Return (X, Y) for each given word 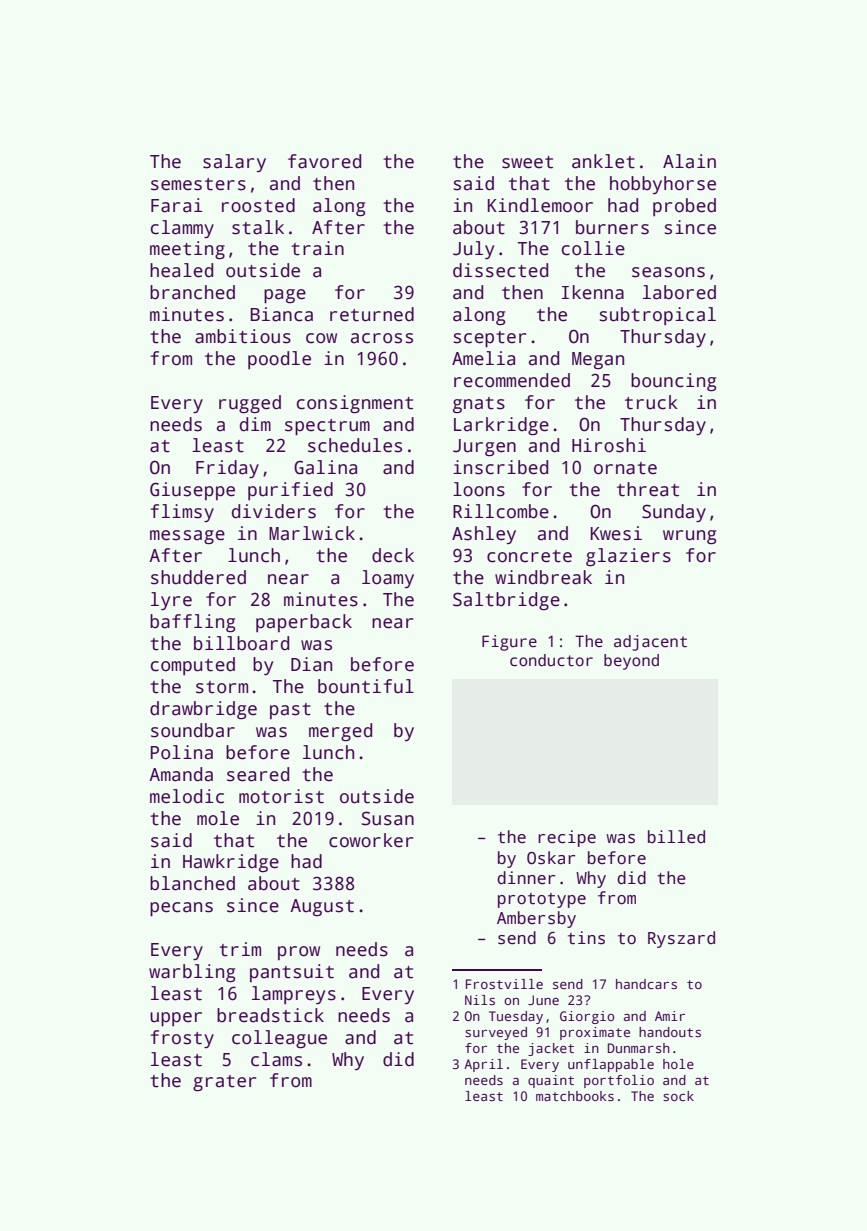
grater (224, 1083)
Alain (689, 161)
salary (234, 163)
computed (193, 666)
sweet (527, 162)
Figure (509, 643)
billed (676, 837)
